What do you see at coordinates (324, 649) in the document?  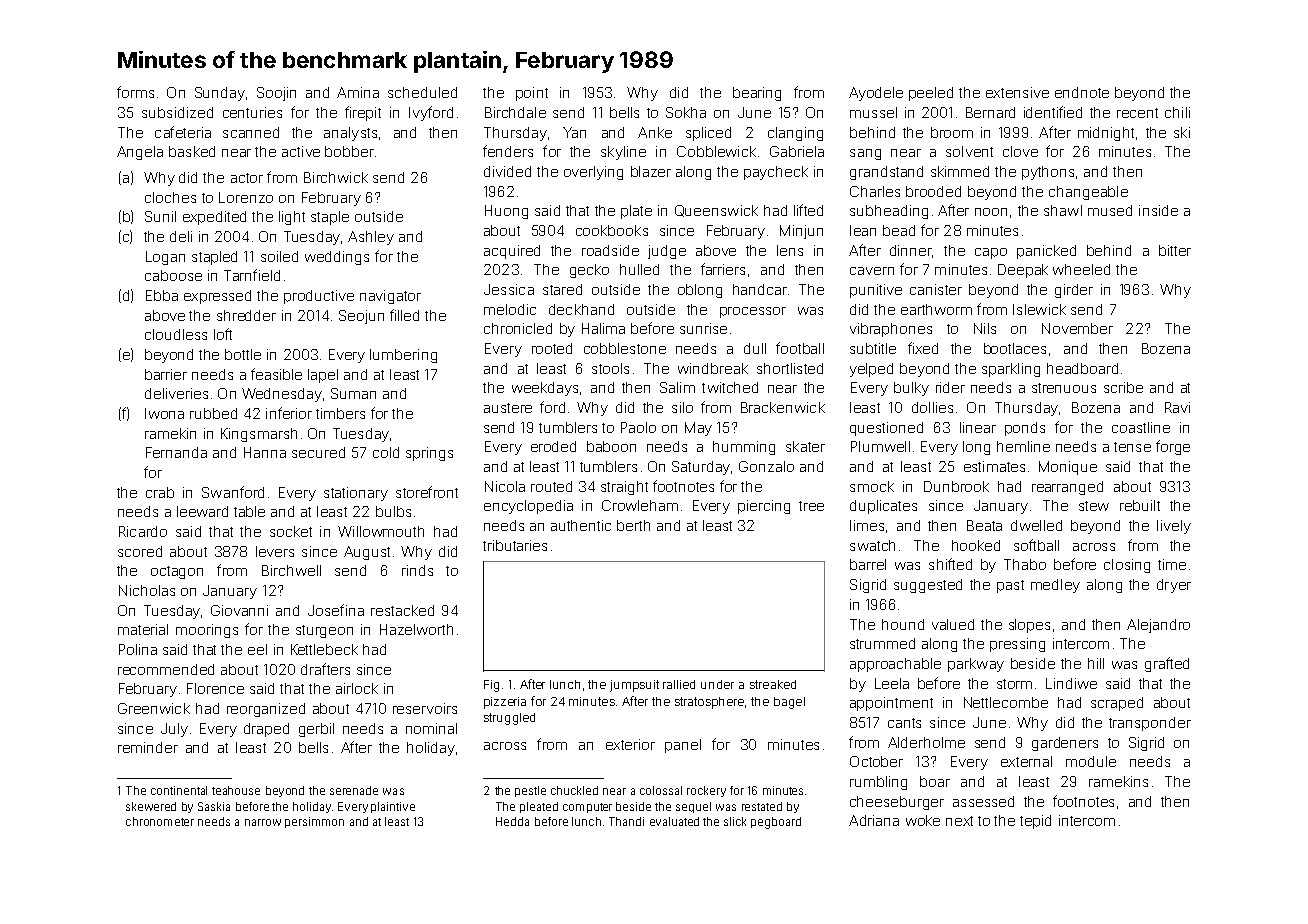 I see `Kettlebeck` at bounding box center [324, 649].
